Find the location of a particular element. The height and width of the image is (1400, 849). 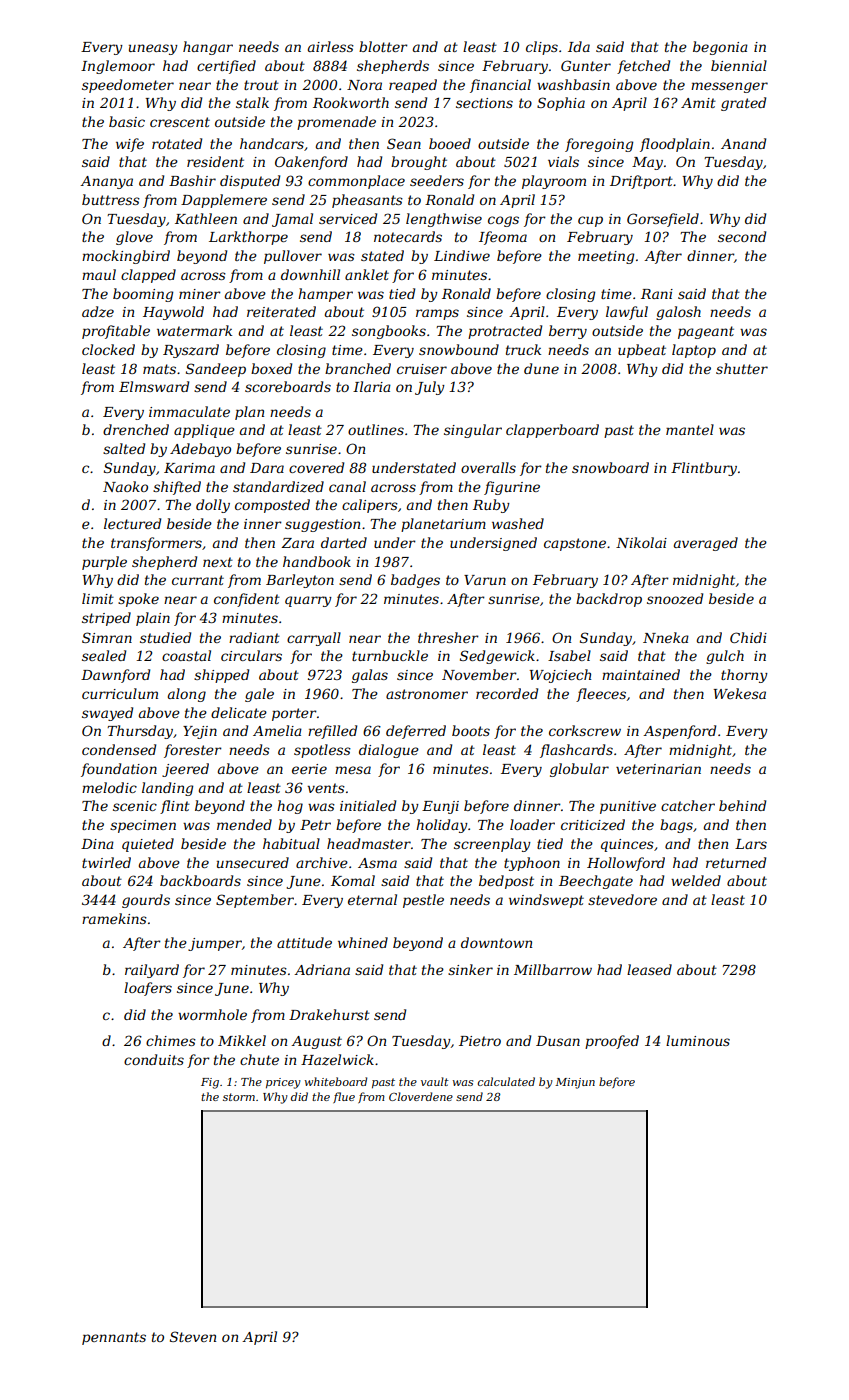

mesa is located at coordinates (353, 770).
